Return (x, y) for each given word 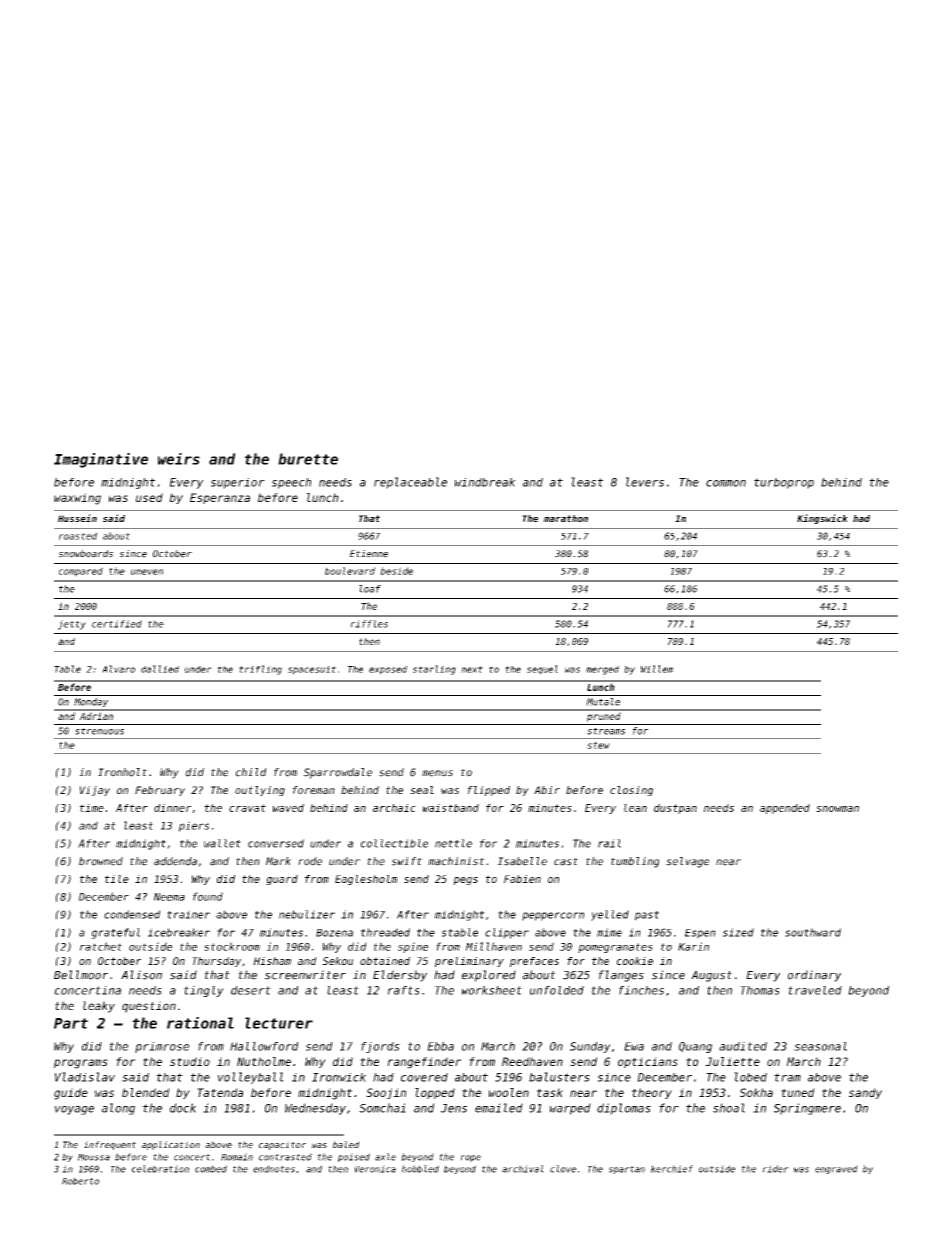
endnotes (274, 1169)
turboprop (784, 483)
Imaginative (101, 460)
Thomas (760, 990)
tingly (204, 991)
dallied (160, 669)
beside (396, 571)
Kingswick (822, 519)
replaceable (410, 483)
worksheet (492, 990)
